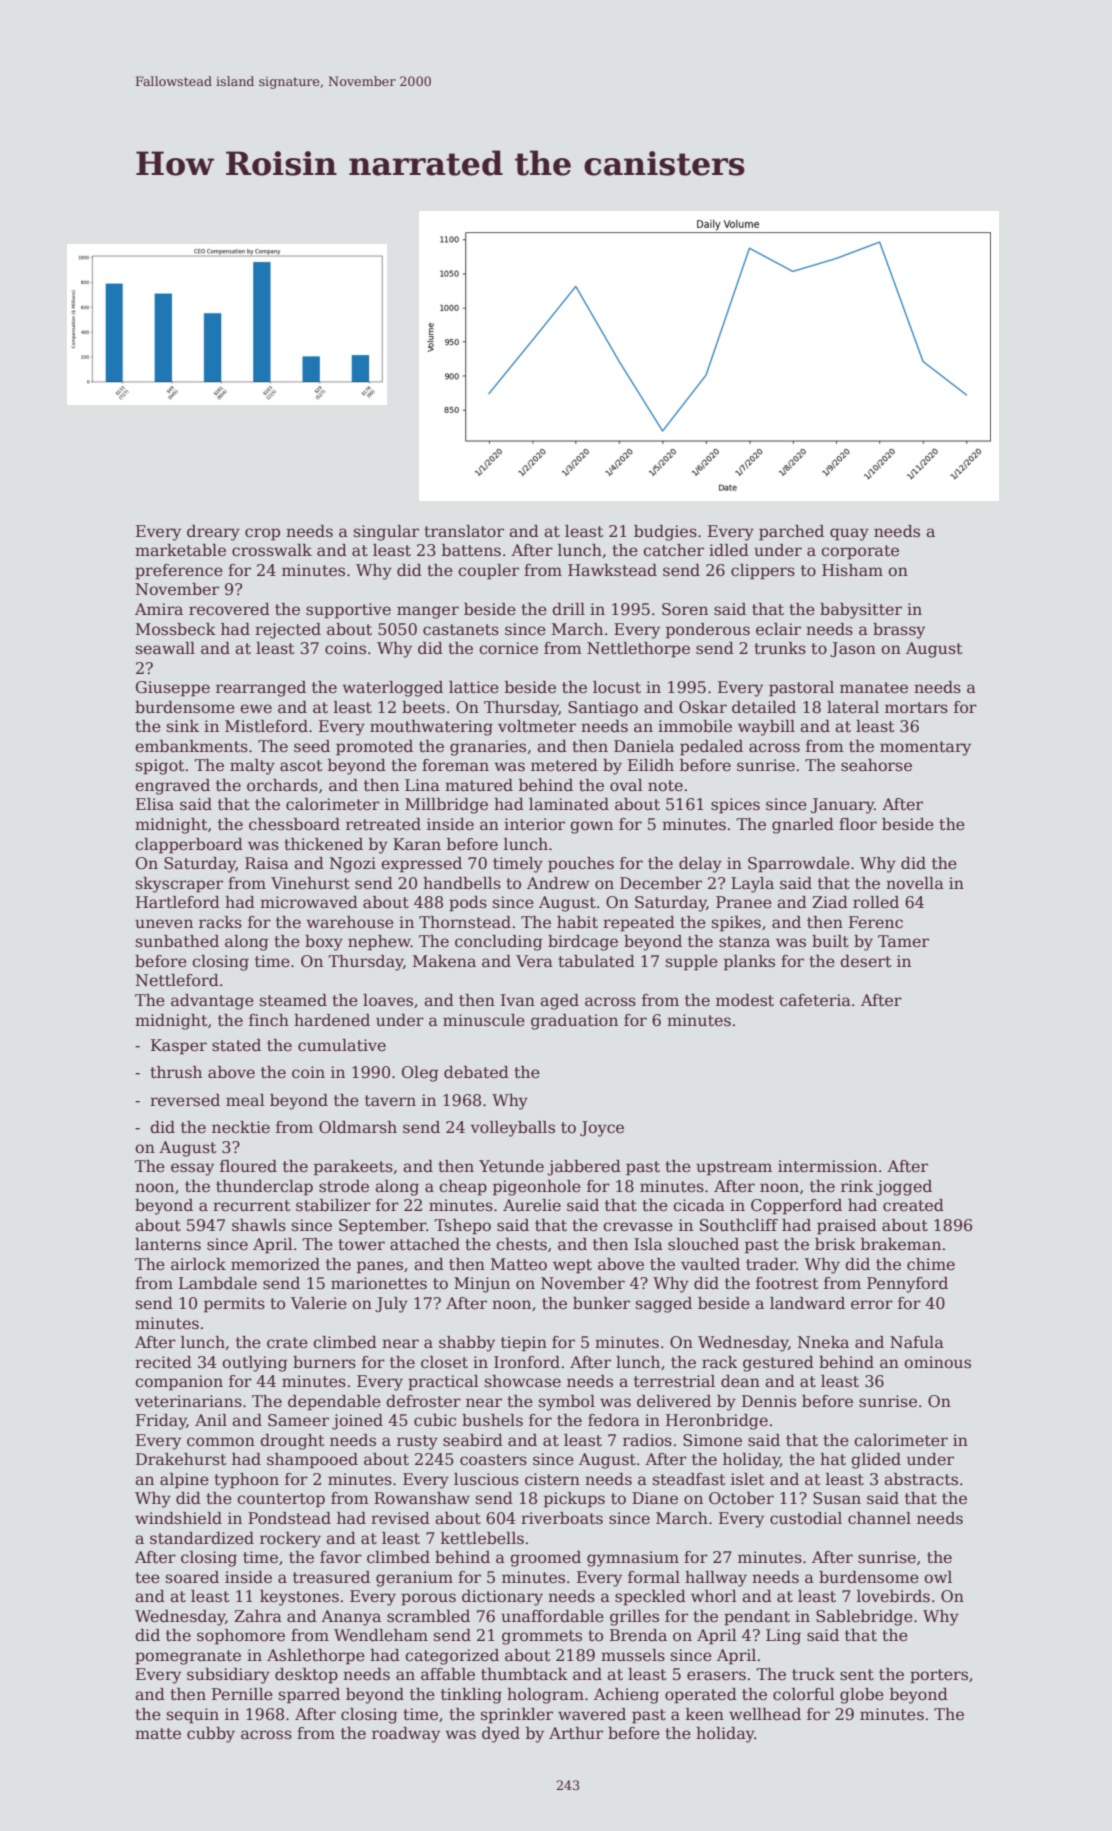  I want to click on sequin, so click(193, 1716).
